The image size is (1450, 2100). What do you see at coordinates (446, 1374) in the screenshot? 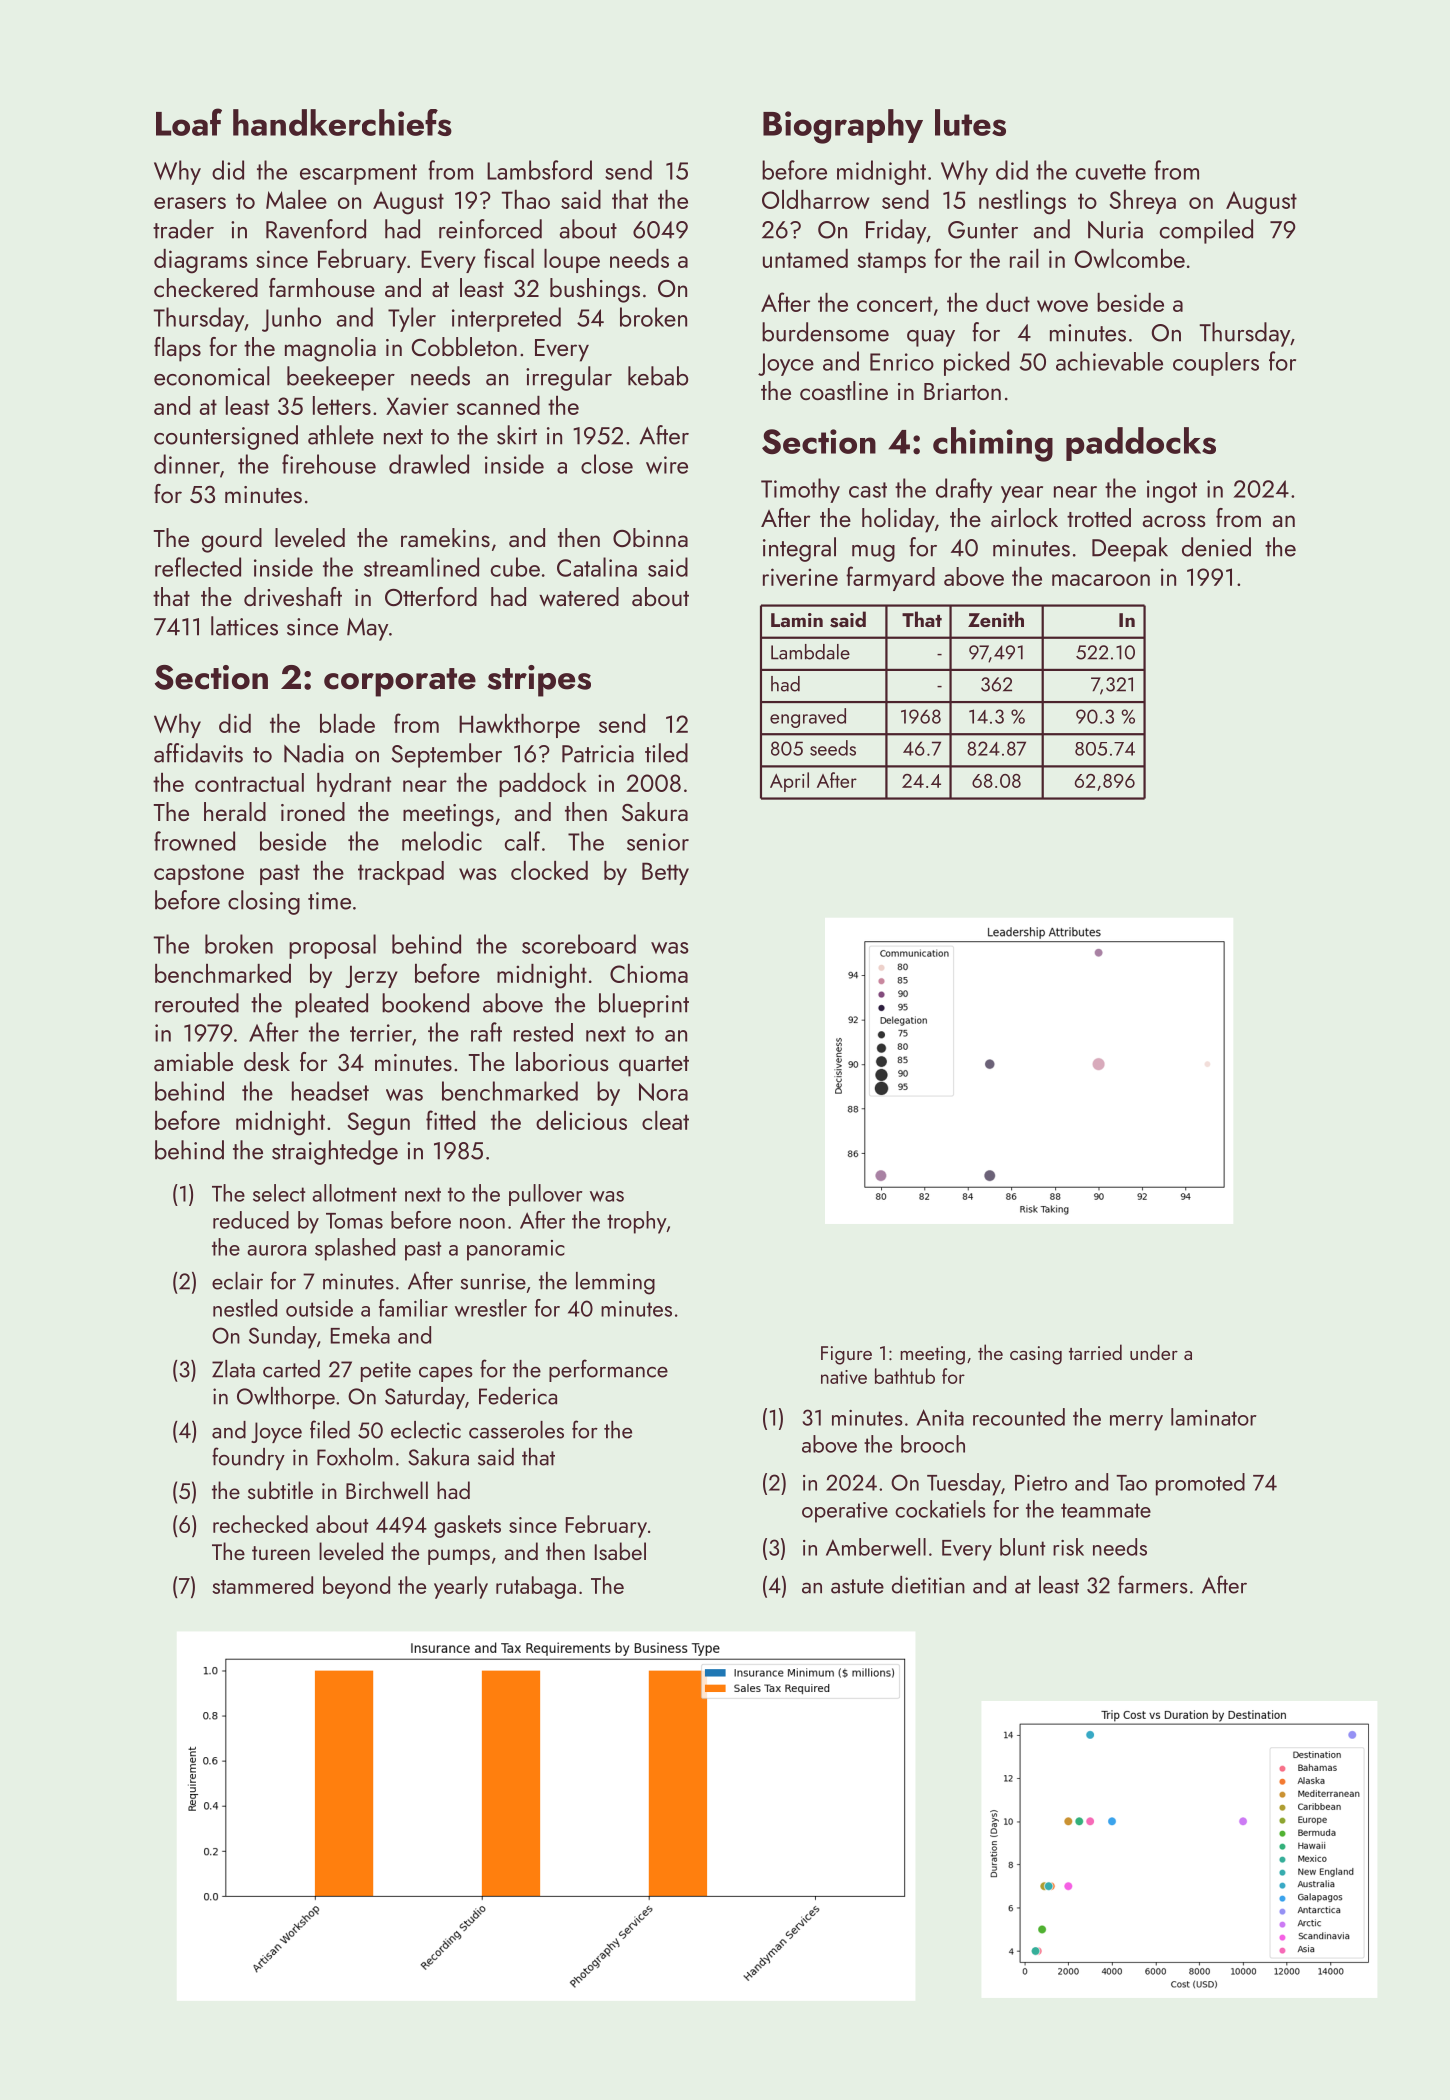
I see `capes` at bounding box center [446, 1374].
